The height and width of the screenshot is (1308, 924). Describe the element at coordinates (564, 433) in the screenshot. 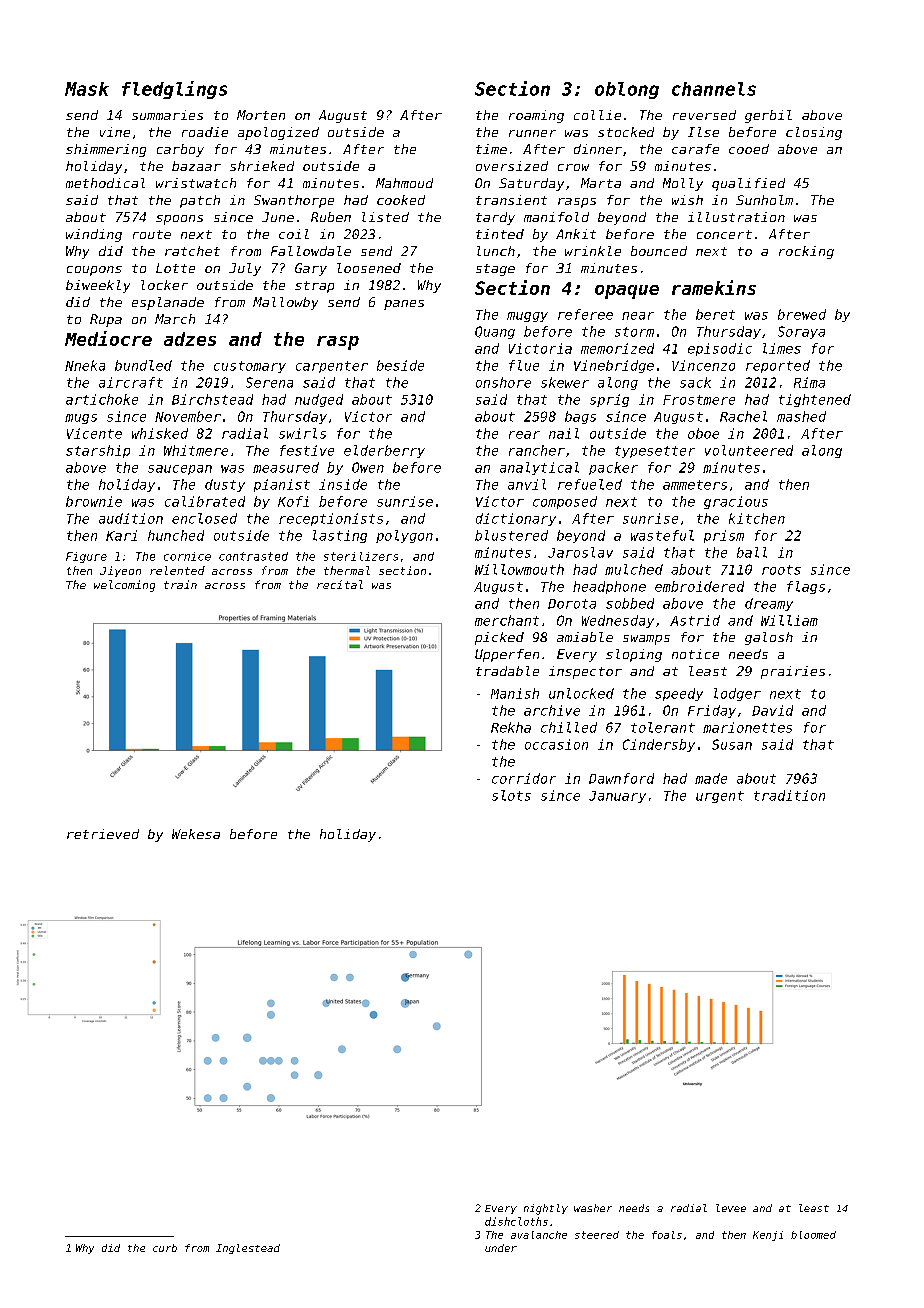

I see `nail` at that location.
